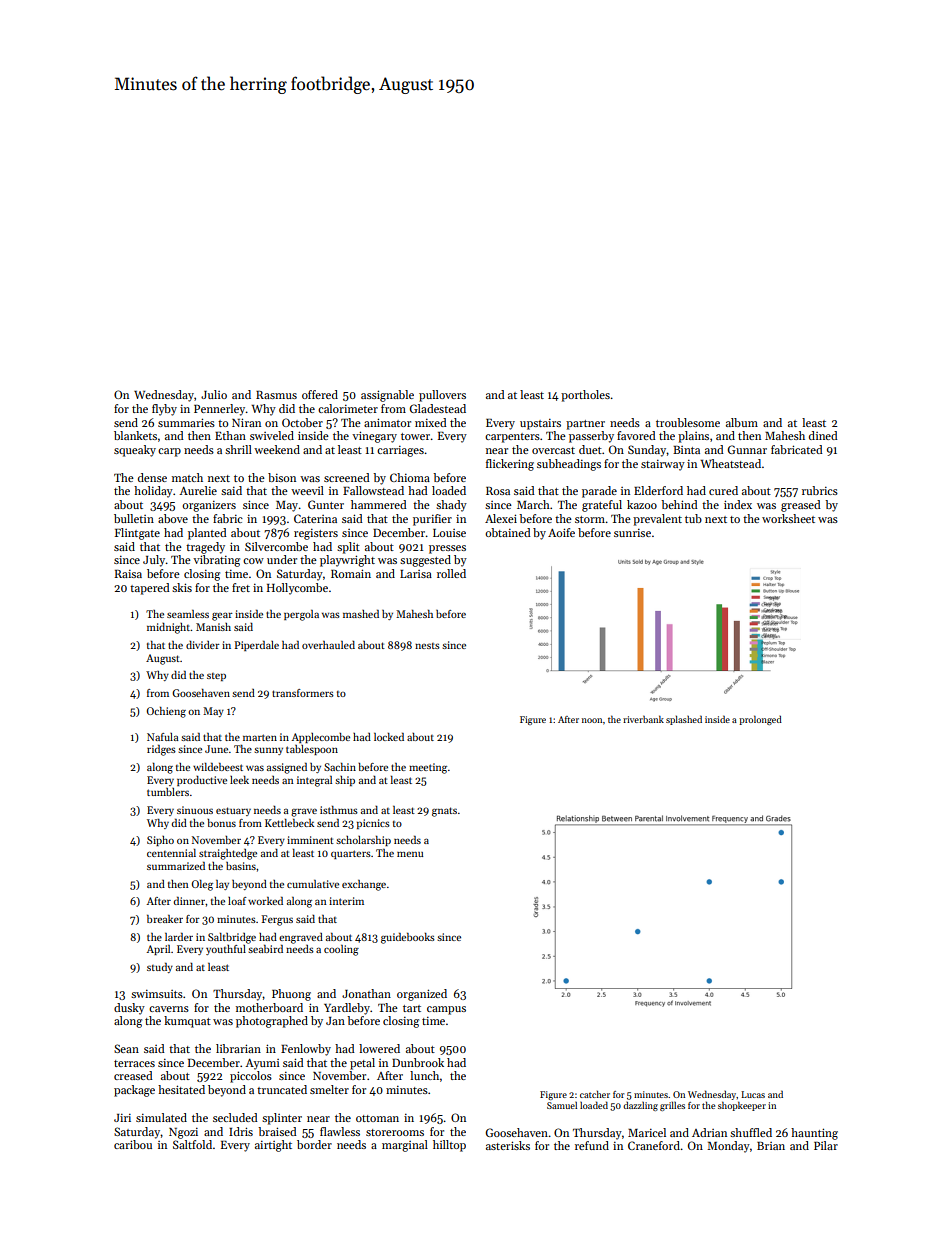  Describe the element at coordinates (361, 614) in the page. I see `mashed` at that location.
